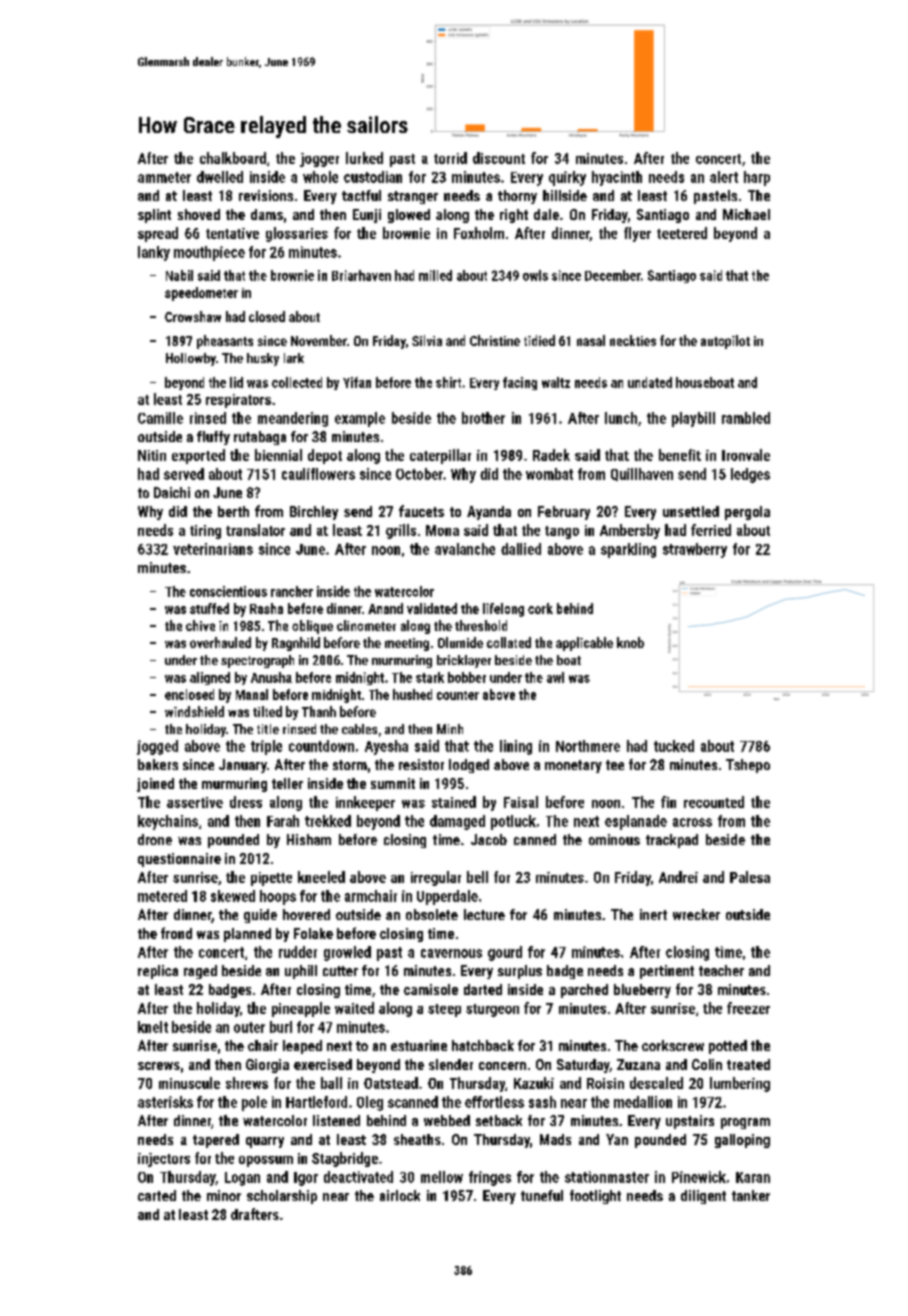 This image has height=1316, width=908. Describe the element at coordinates (224, 1195) in the image. I see `minor` at that location.
